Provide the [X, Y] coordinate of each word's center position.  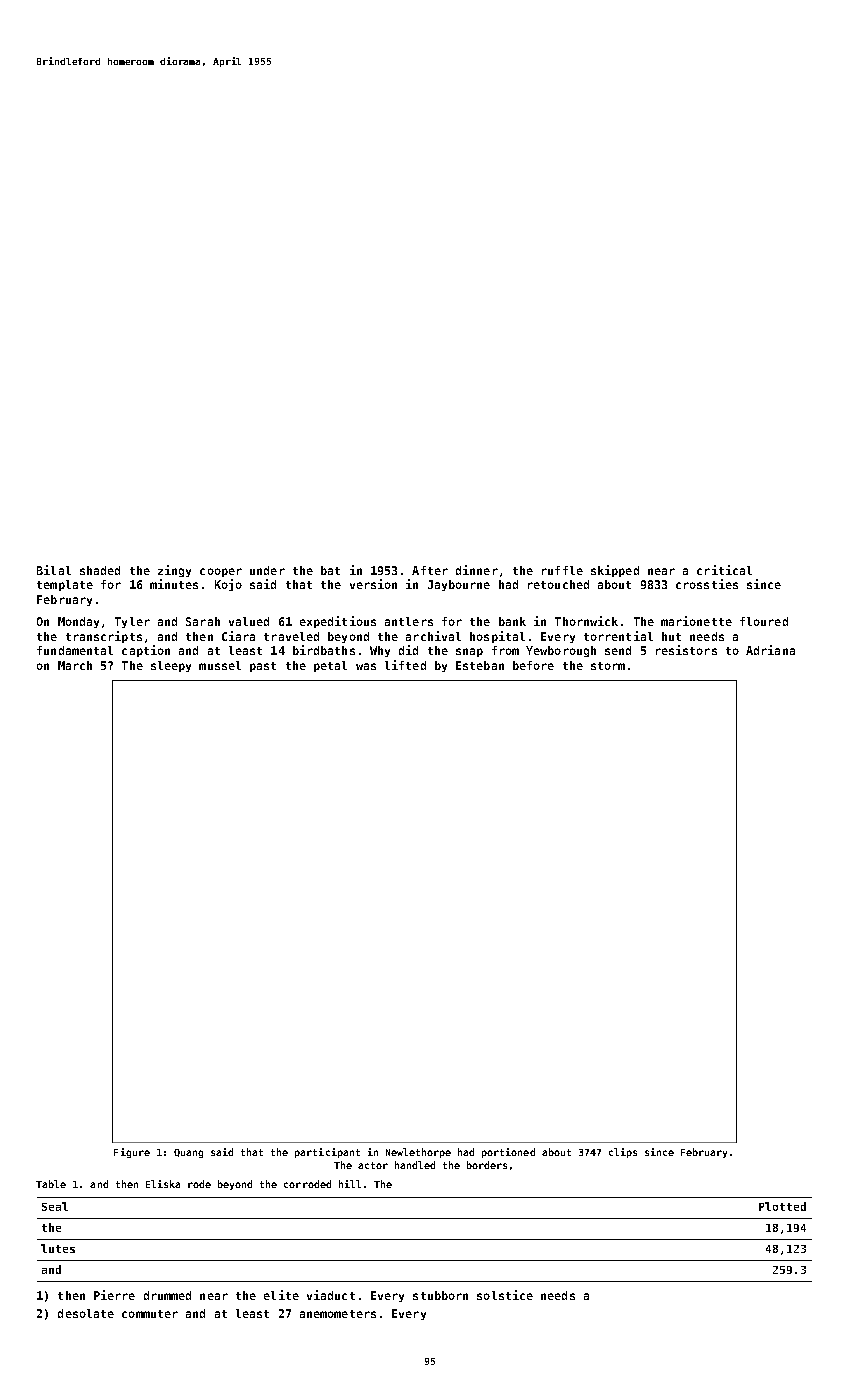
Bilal [54, 570]
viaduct [331, 1295]
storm [608, 666]
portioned [508, 1153]
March [75, 665]
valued [249, 621]
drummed [167, 1295]
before [533, 665]
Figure [132, 1153]
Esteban [480, 665]
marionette [696, 621]
